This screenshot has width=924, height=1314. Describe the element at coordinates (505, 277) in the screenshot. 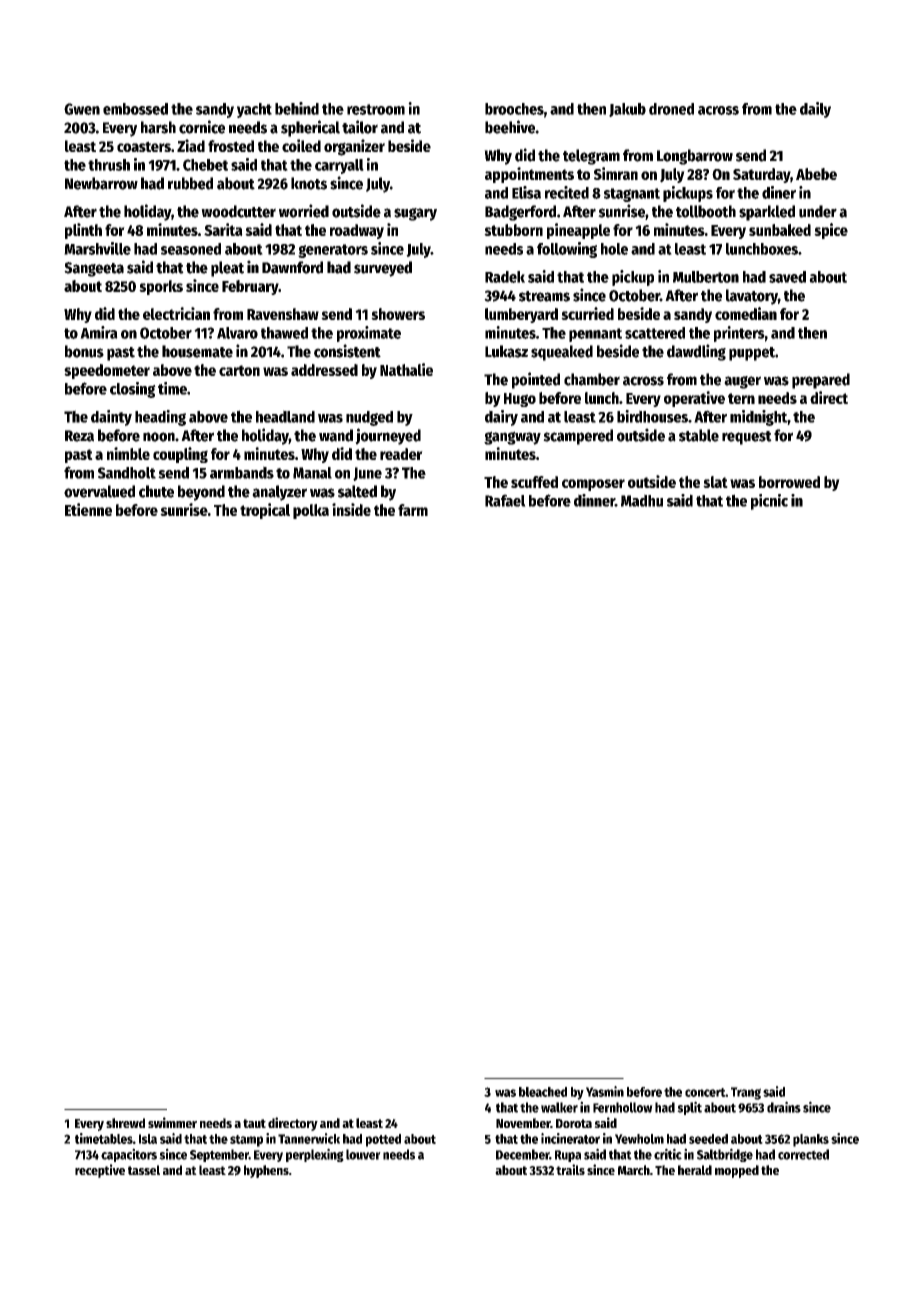

I see `Radek` at that location.
